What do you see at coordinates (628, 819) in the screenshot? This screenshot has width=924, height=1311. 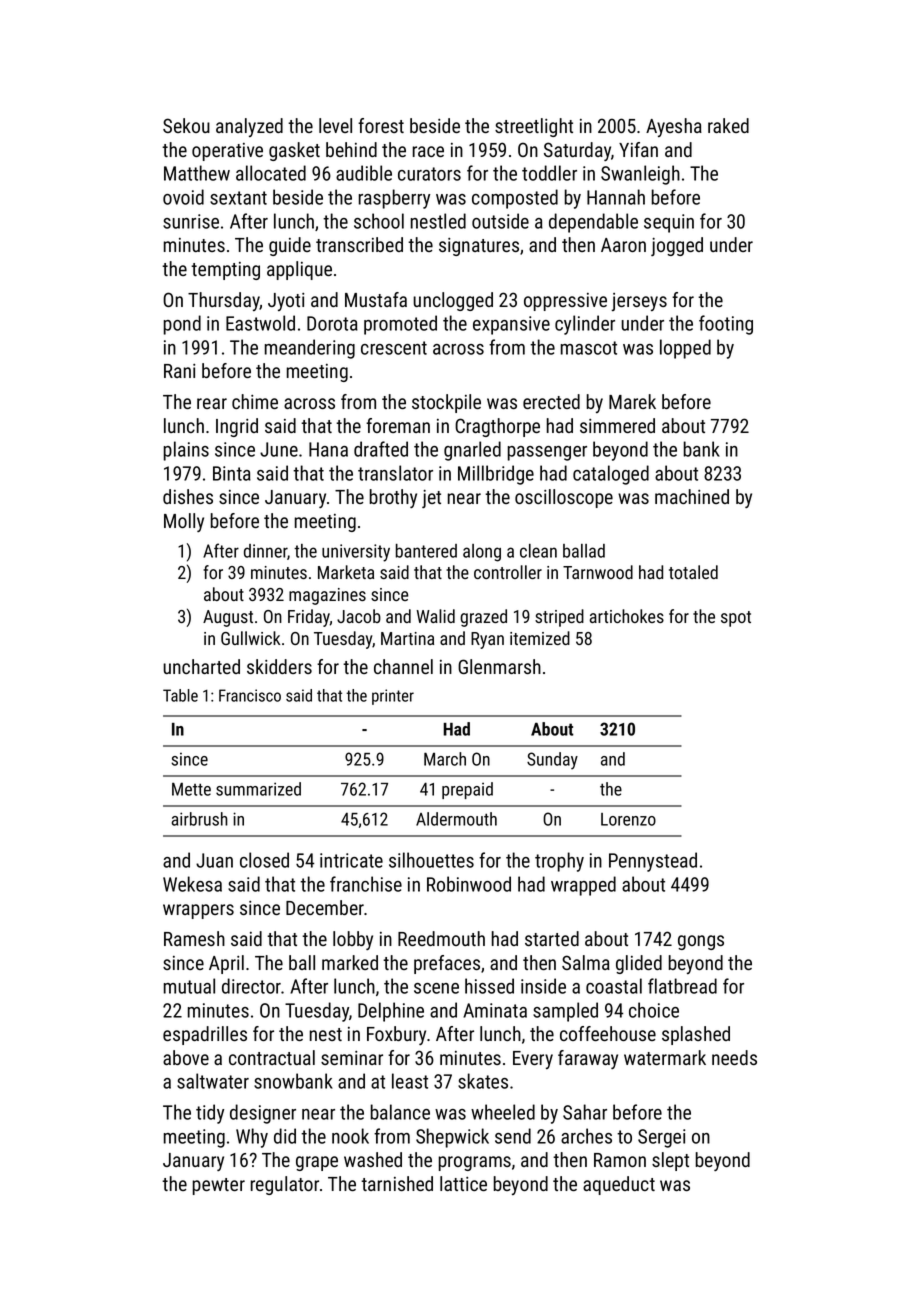 I see `Lorenzo` at bounding box center [628, 819].
